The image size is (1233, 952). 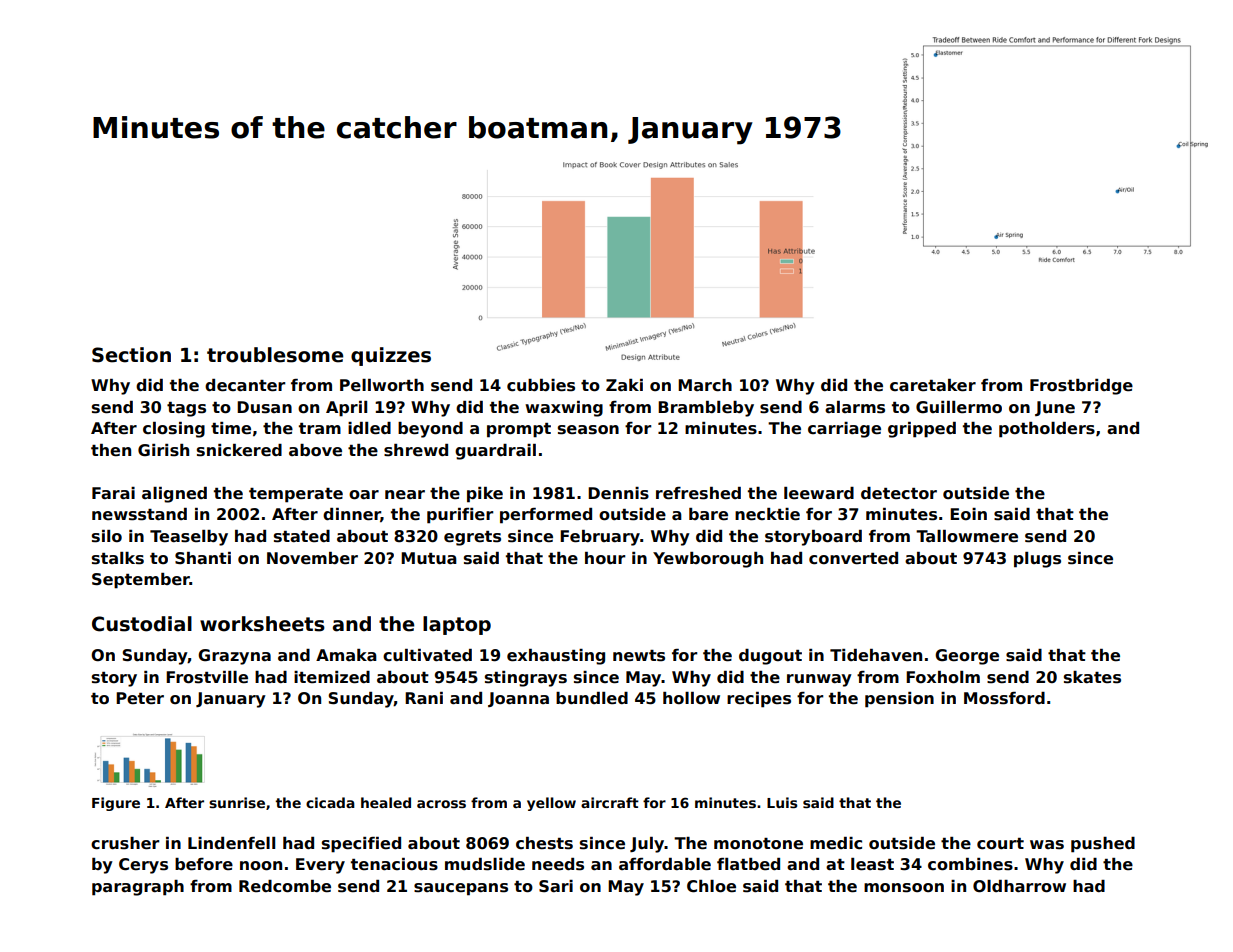 What do you see at coordinates (1092, 677) in the document?
I see `skates` at bounding box center [1092, 677].
